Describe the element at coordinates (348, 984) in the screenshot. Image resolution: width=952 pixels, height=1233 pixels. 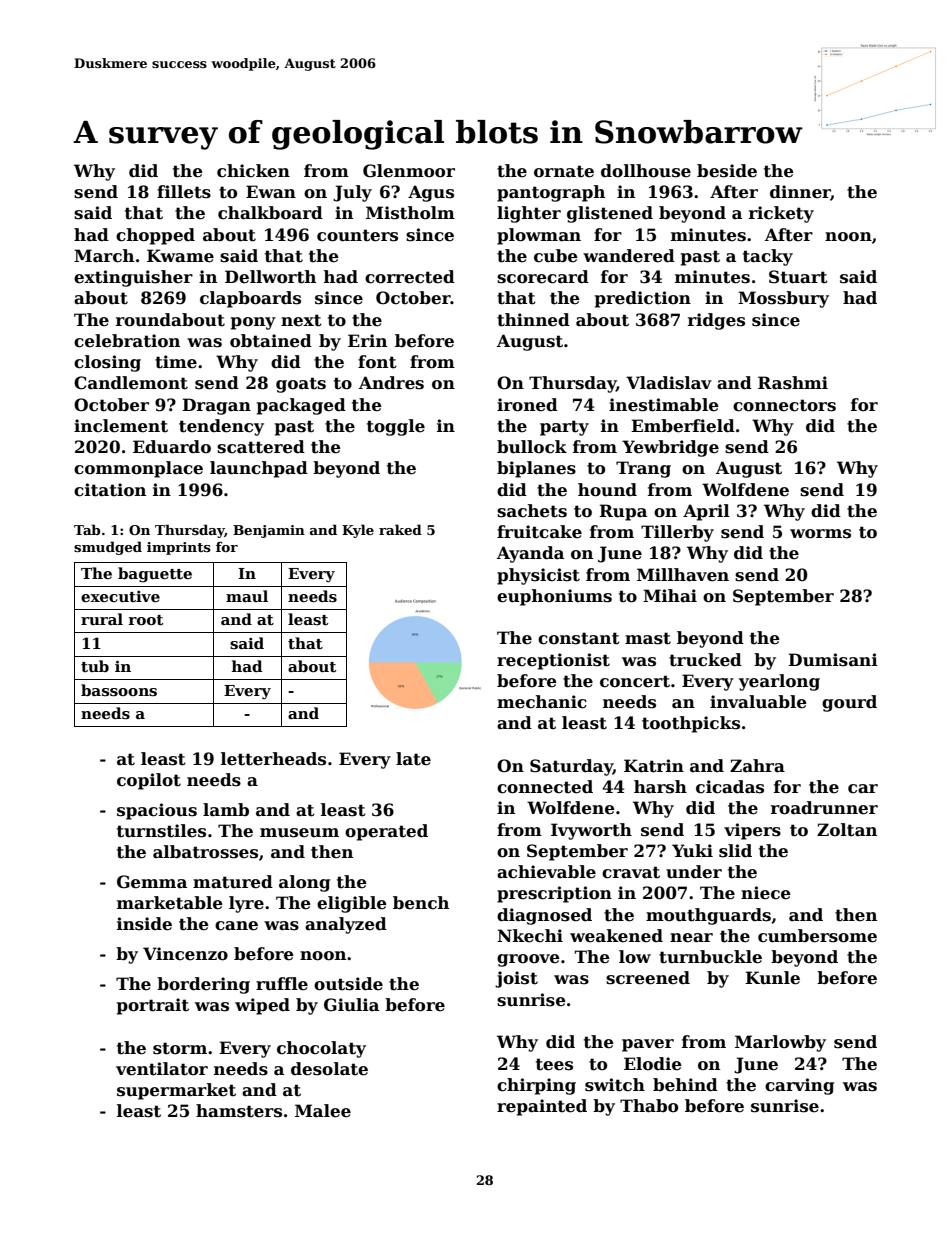
I see `outside` at that location.
